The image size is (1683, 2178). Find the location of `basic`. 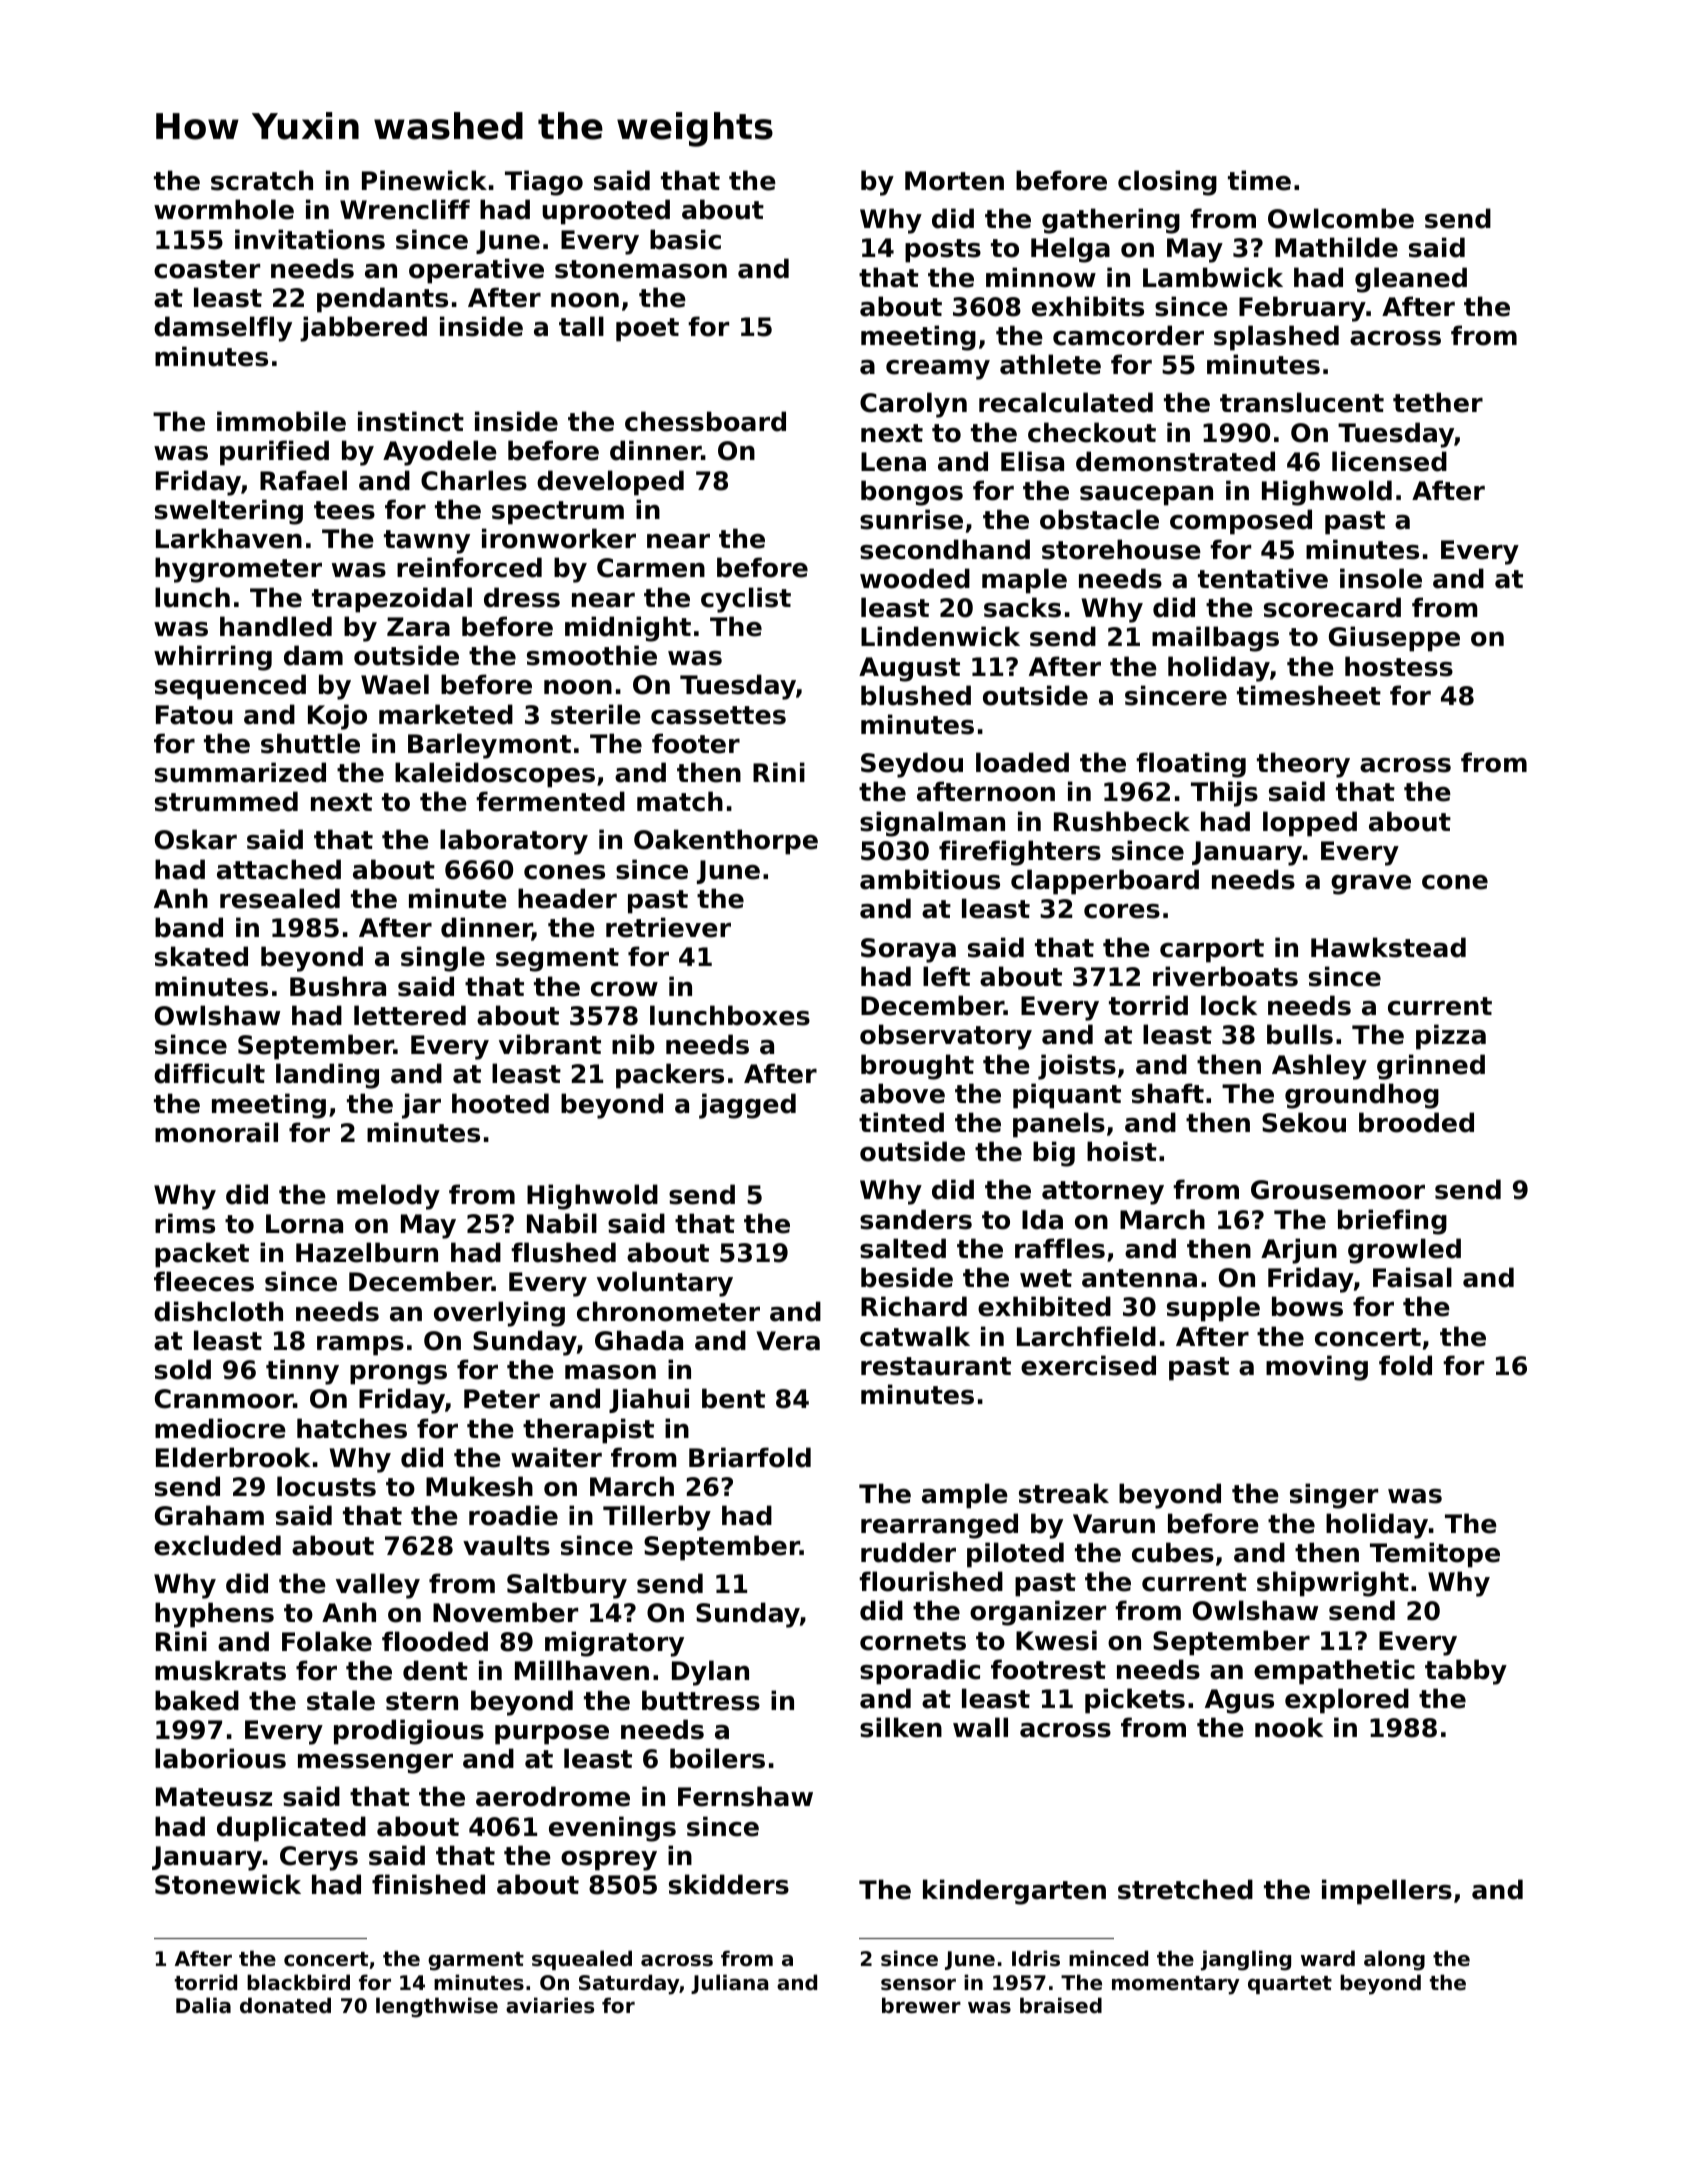

basic is located at coordinates (685, 239).
